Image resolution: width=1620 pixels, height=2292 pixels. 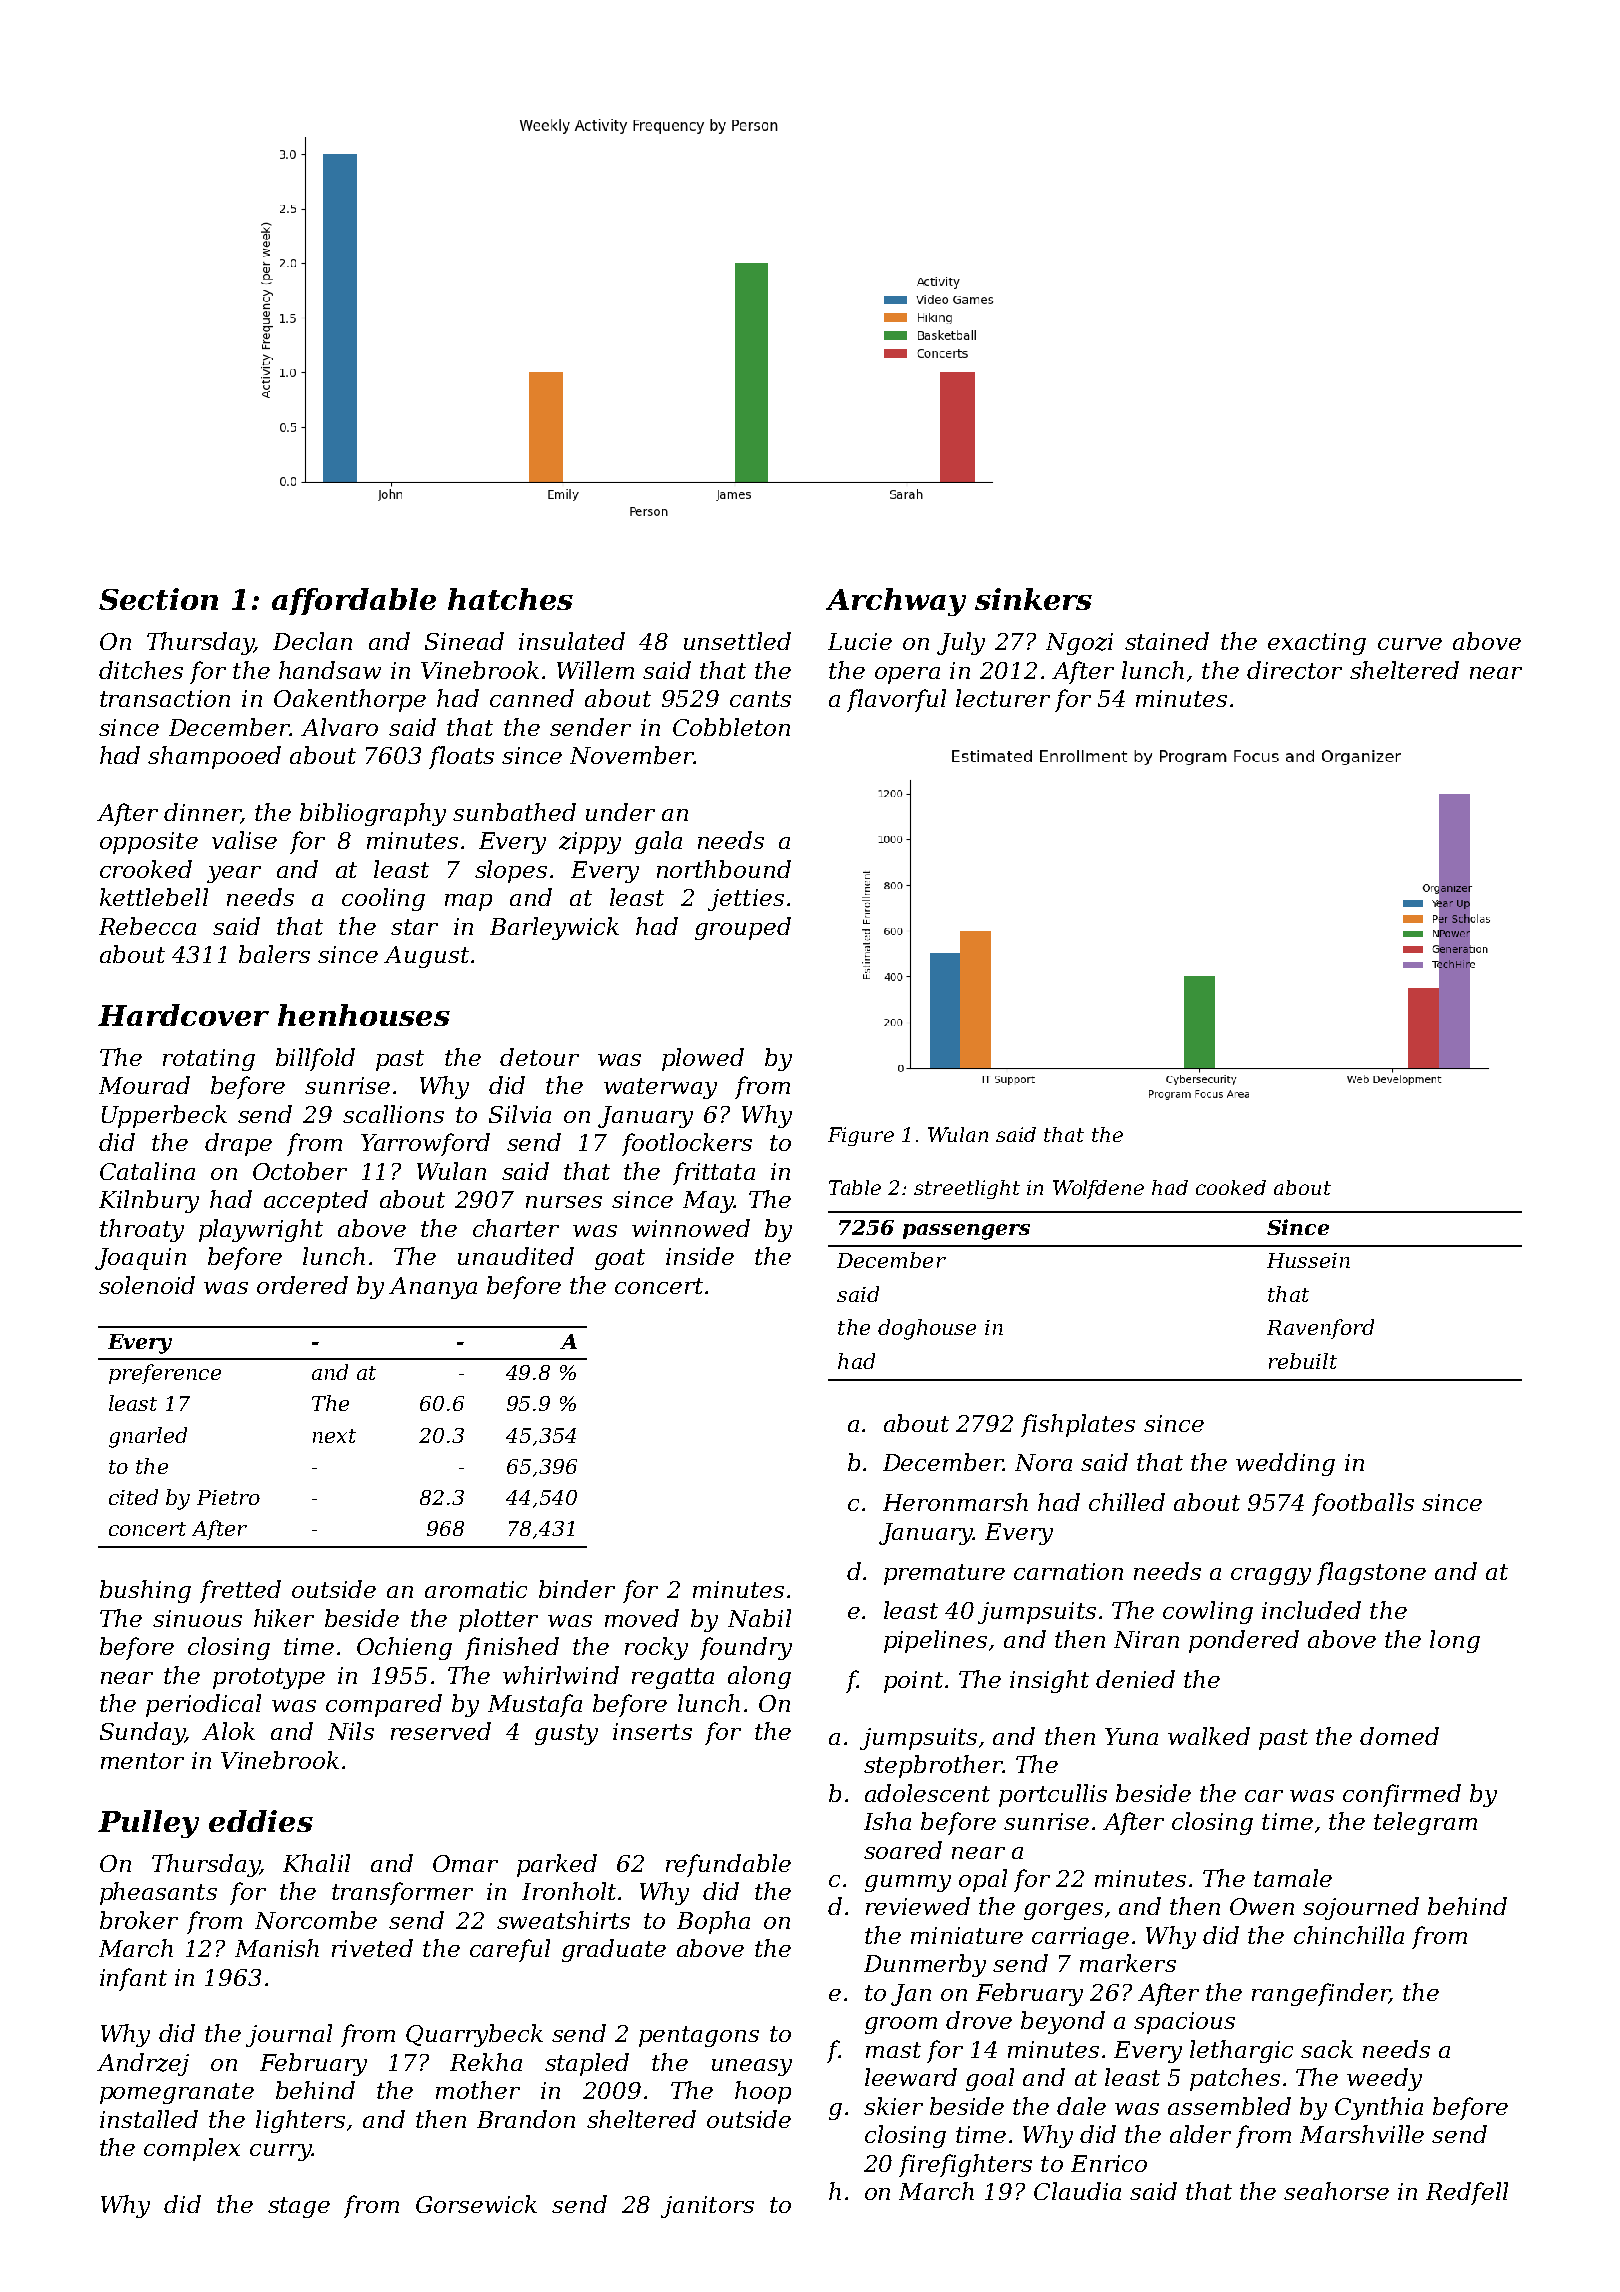 What do you see at coordinates (1410, 644) in the screenshot?
I see `curve` at bounding box center [1410, 644].
